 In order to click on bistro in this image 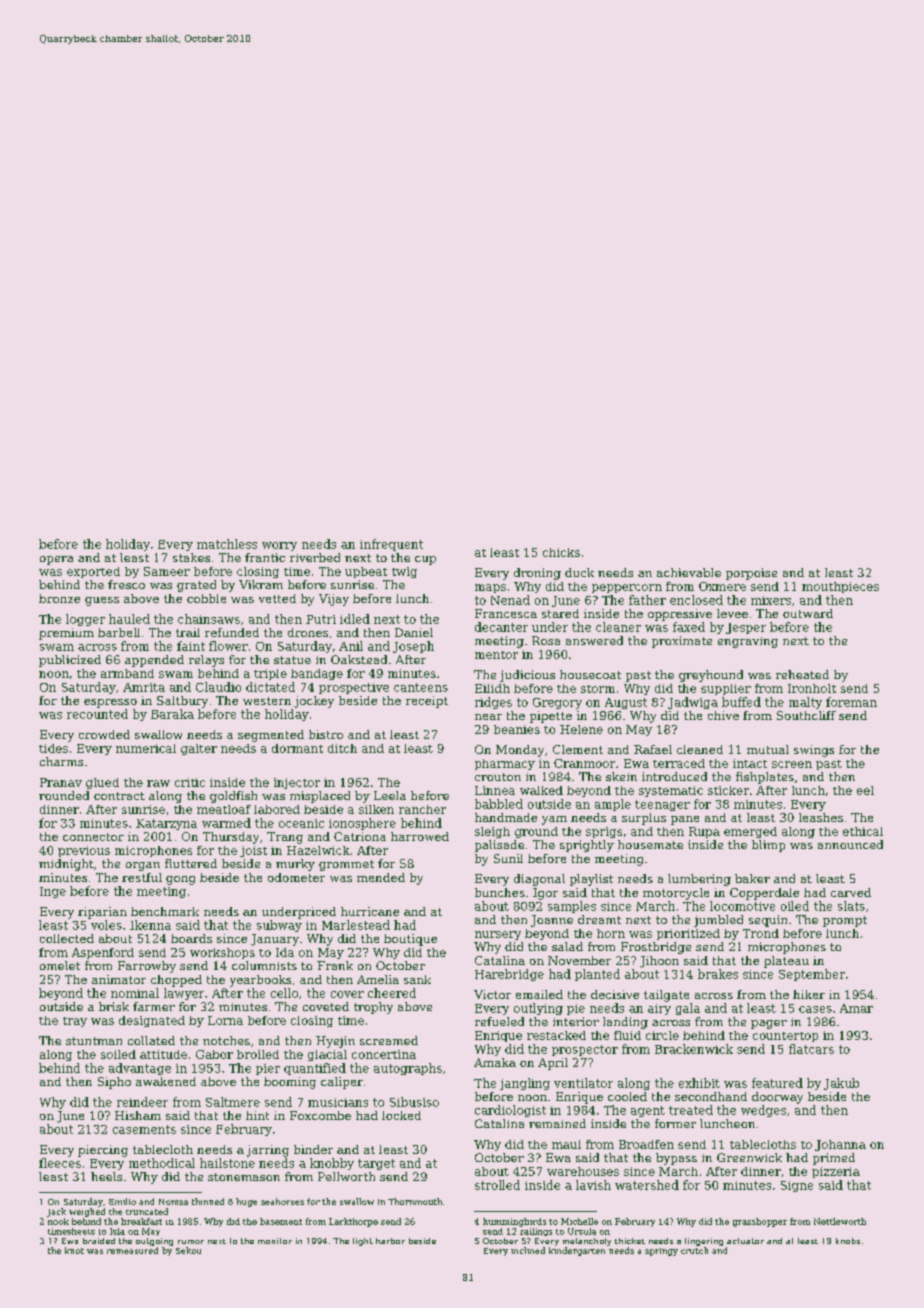, I will do `click(326, 734)`.
